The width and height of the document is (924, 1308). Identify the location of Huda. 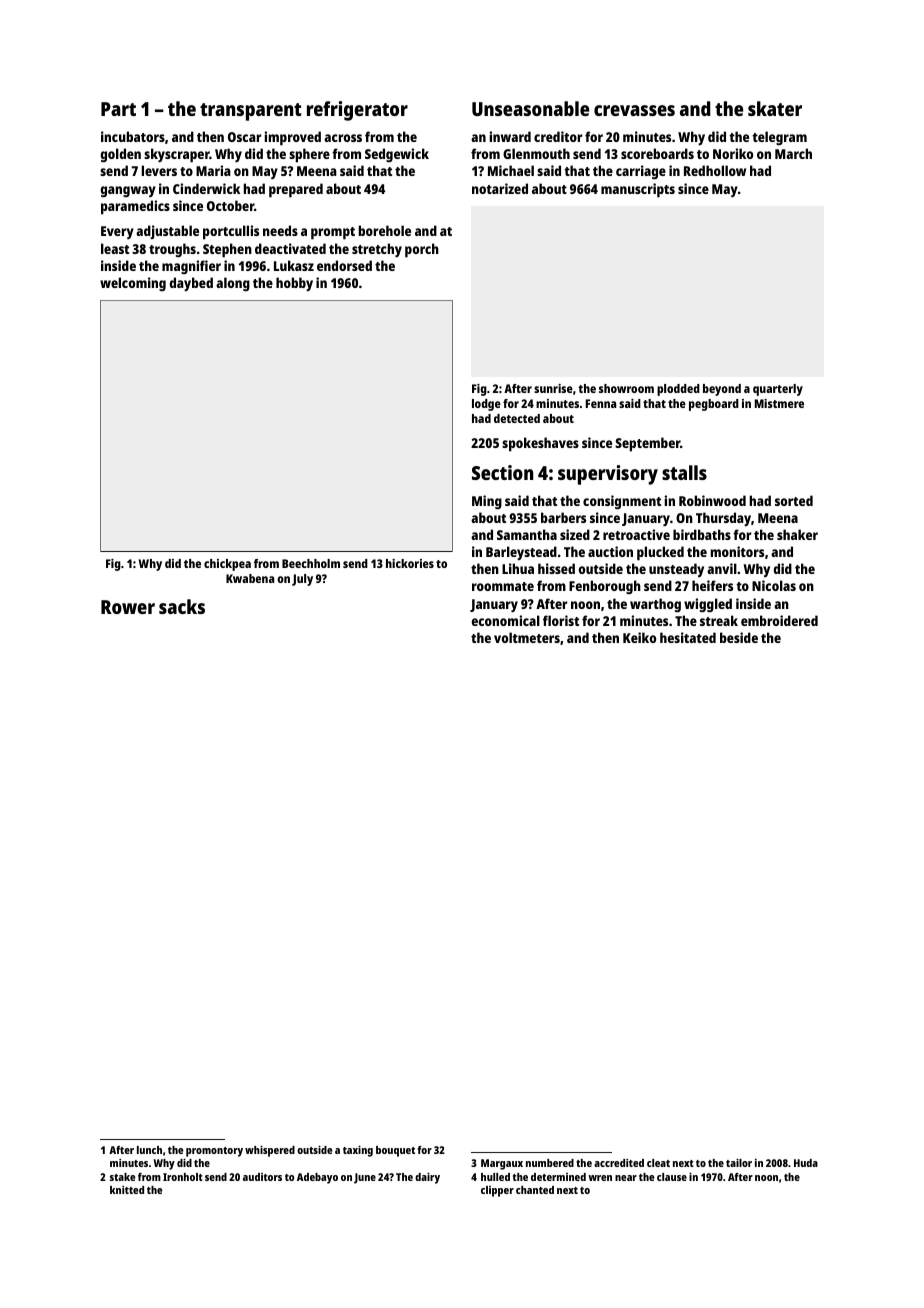
(806, 1163).
